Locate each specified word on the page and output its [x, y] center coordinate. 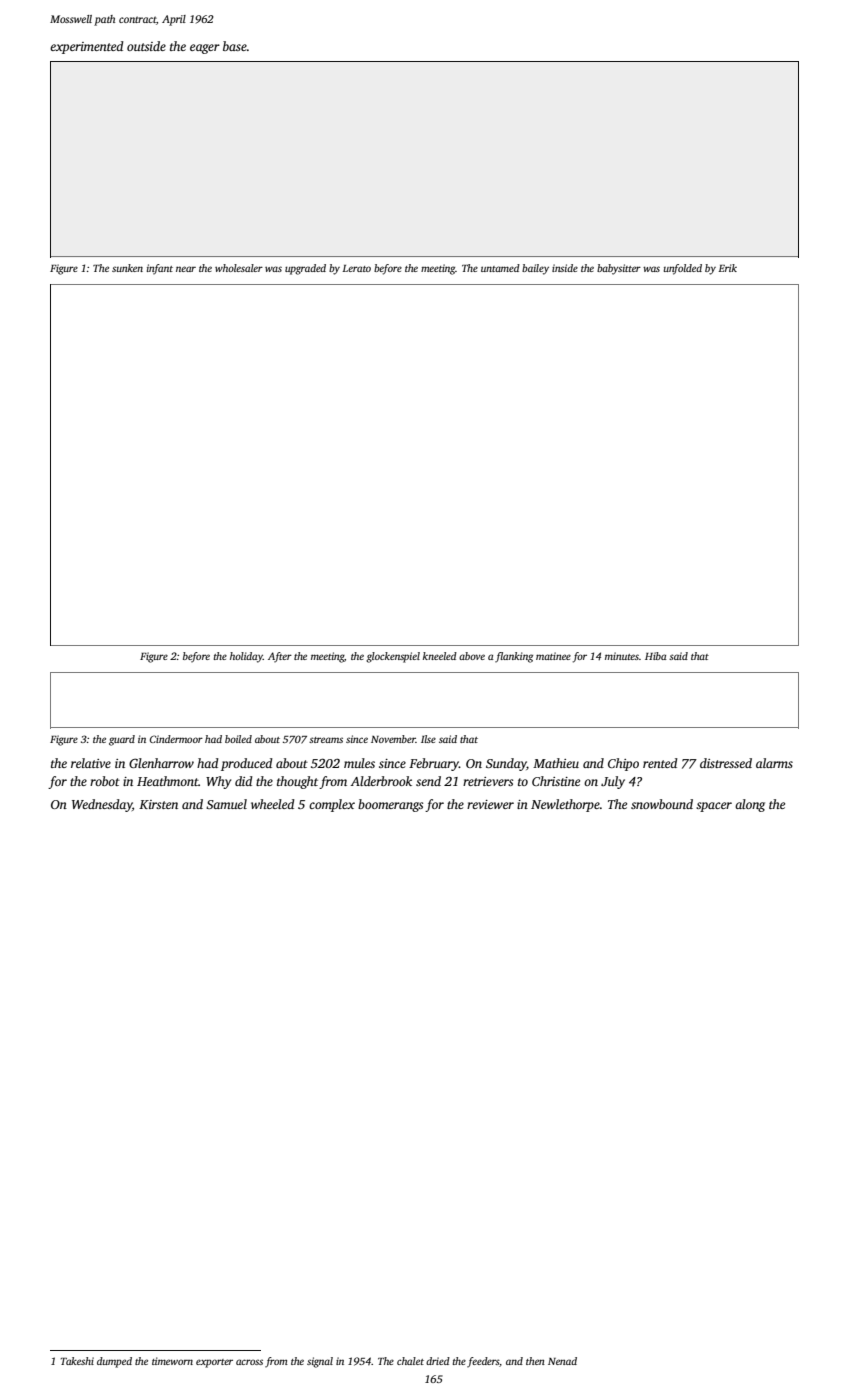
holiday [246, 657]
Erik [727, 268]
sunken [127, 268]
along [750, 805]
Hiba [655, 656]
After [280, 657]
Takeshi [77, 1361]
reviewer [490, 804]
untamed [500, 268]
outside [146, 46]
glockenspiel [393, 657]
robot [105, 781]
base [235, 46]
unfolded [683, 269]
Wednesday [102, 805]
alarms [774, 763]
